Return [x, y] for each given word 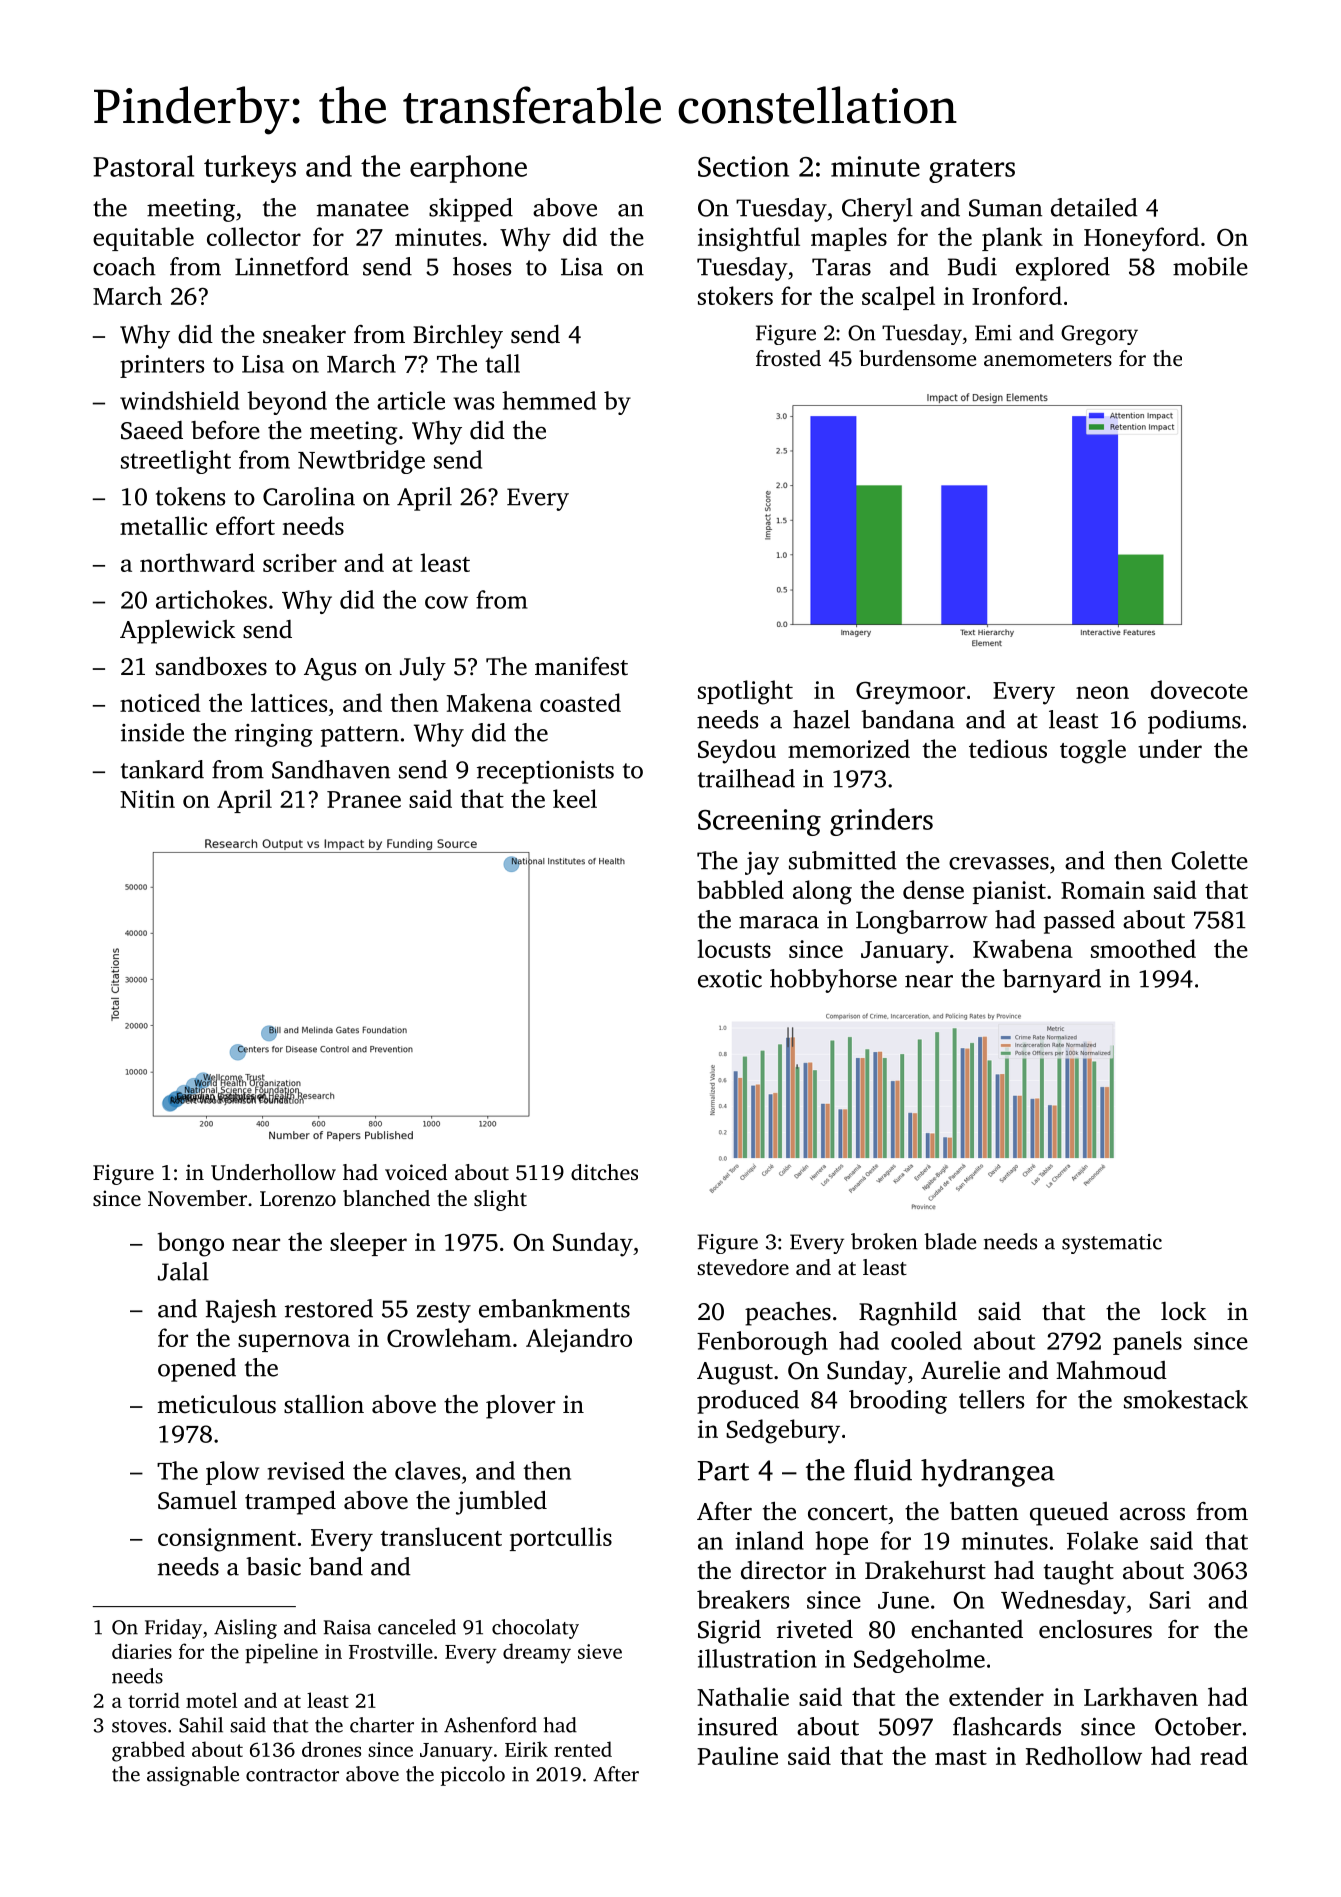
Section [743, 166]
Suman [1005, 208]
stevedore [743, 1267]
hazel [821, 719]
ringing [274, 735]
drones [331, 1749]
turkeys [250, 169]
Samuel [197, 1500]
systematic [1112, 1244]
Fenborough [762, 1343]
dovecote [1199, 689]
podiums [1194, 722]
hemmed [549, 400]
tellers [991, 1399]
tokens [190, 496]
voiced [416, 1172]
